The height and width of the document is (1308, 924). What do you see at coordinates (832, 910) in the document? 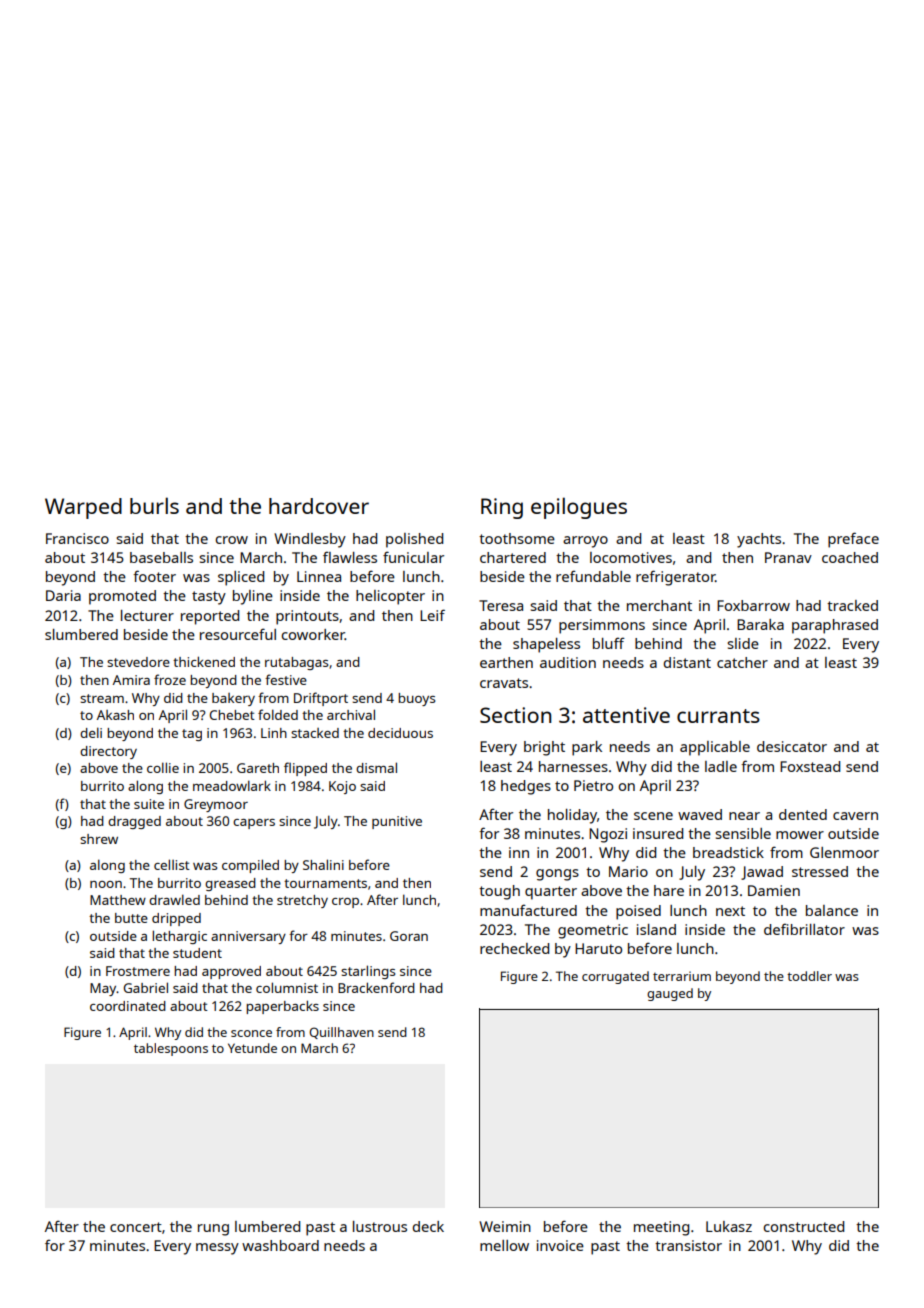
I see `balance` at bounding box center [832, 910].
